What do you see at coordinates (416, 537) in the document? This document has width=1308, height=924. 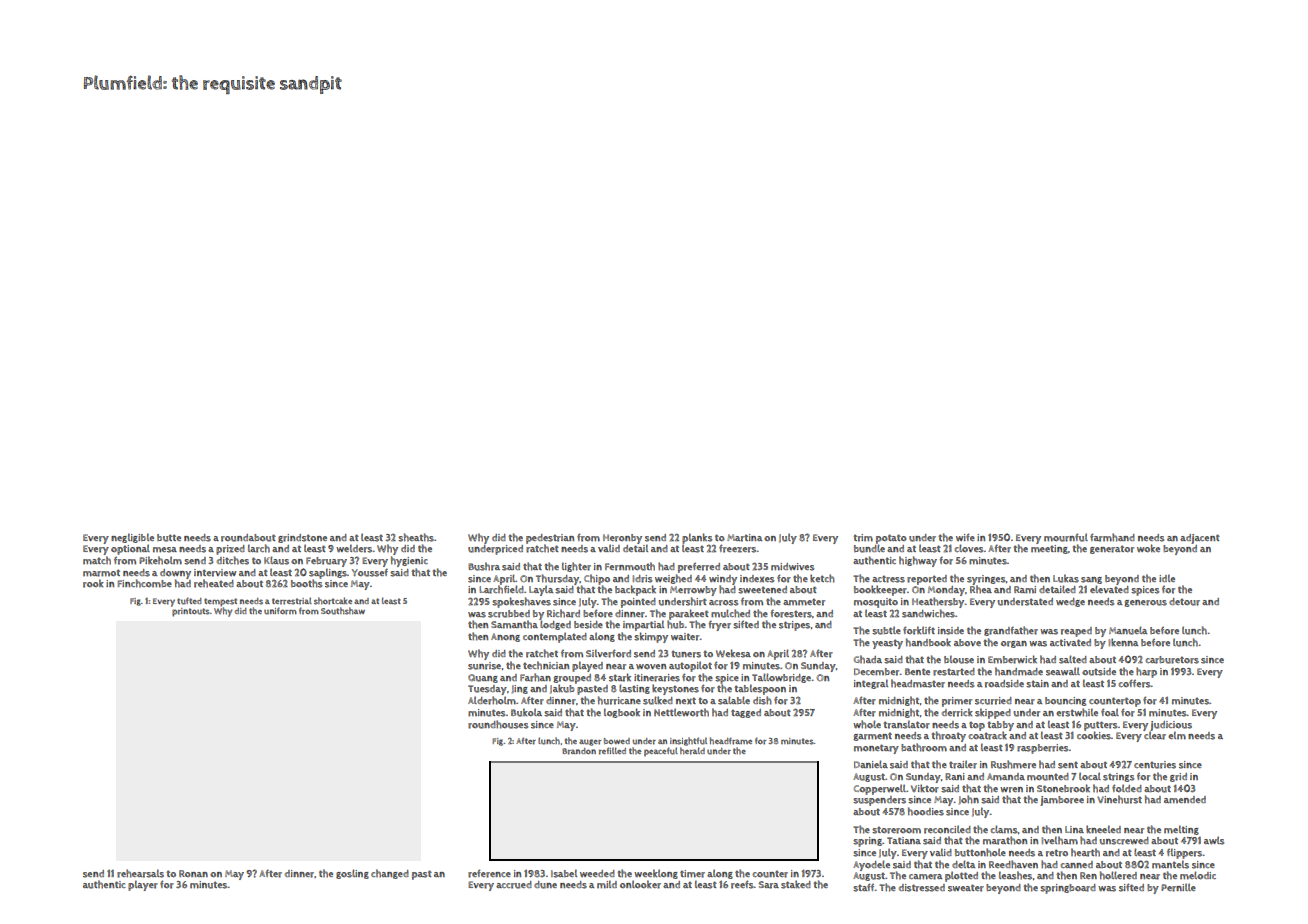 I see `sheaths` at bounding box center [416, 537].
